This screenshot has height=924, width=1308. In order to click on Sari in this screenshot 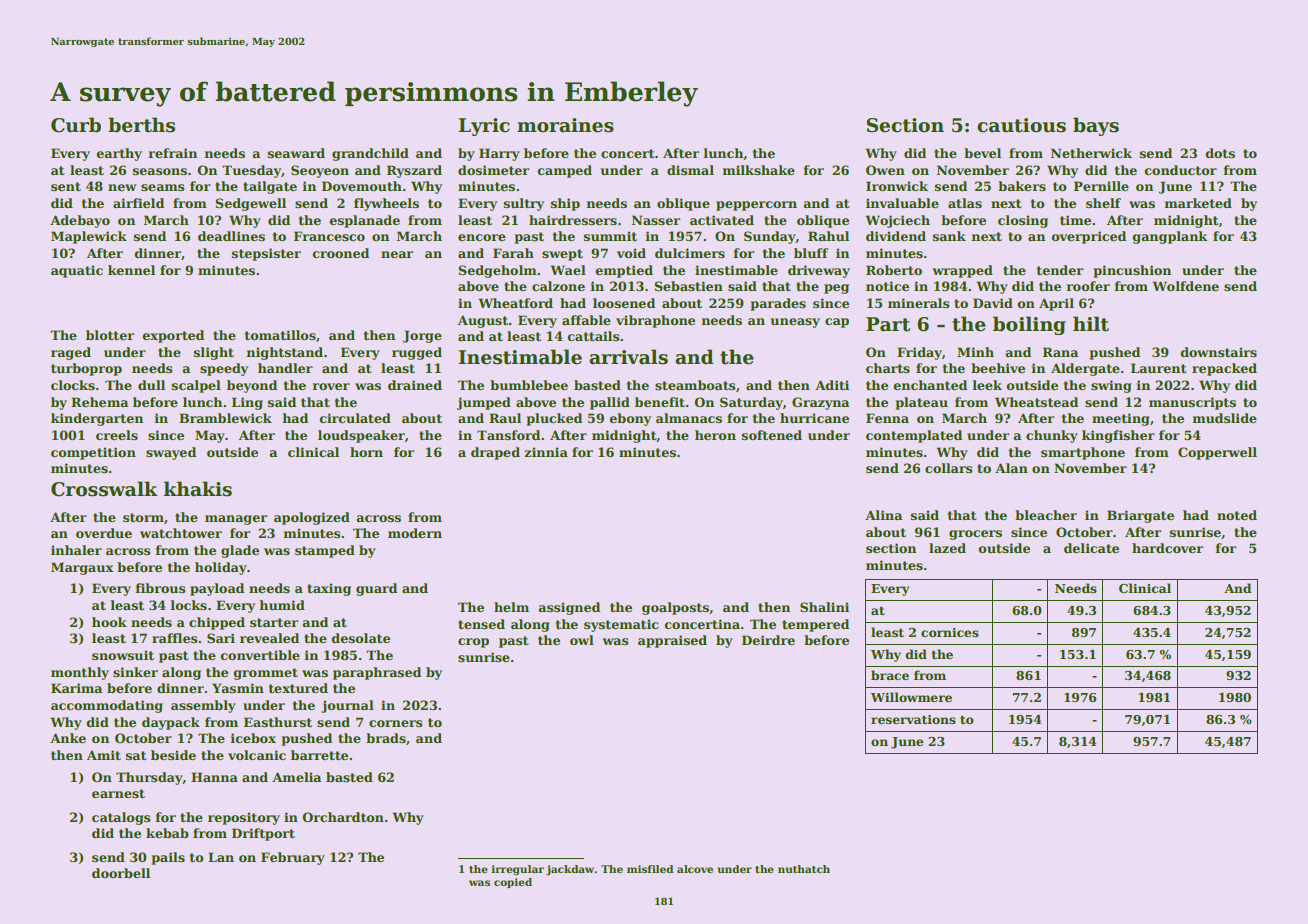, I will do `click(221, 638)`.
